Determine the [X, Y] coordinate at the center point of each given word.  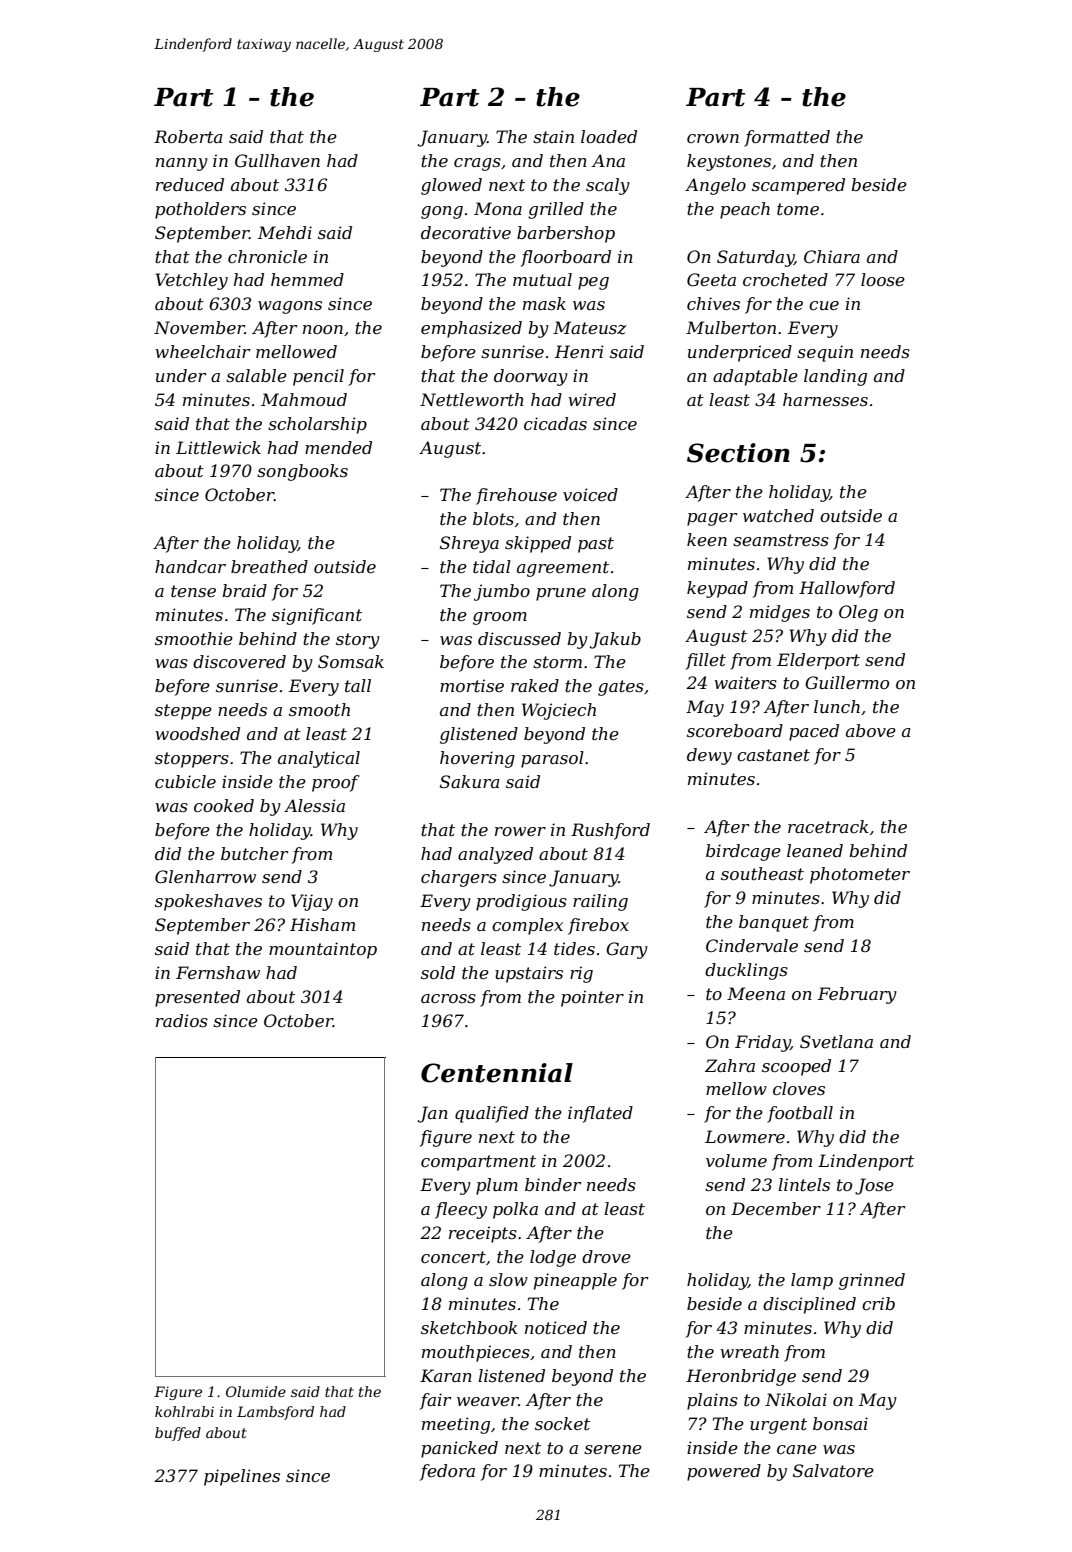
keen [707, 539]
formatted [787, 138]
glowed [451, 186]
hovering [477, 759]
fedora [447, 1472]
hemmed [307, 279]
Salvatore [833, 1470]
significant [317, 616]
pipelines [242, 1477]
